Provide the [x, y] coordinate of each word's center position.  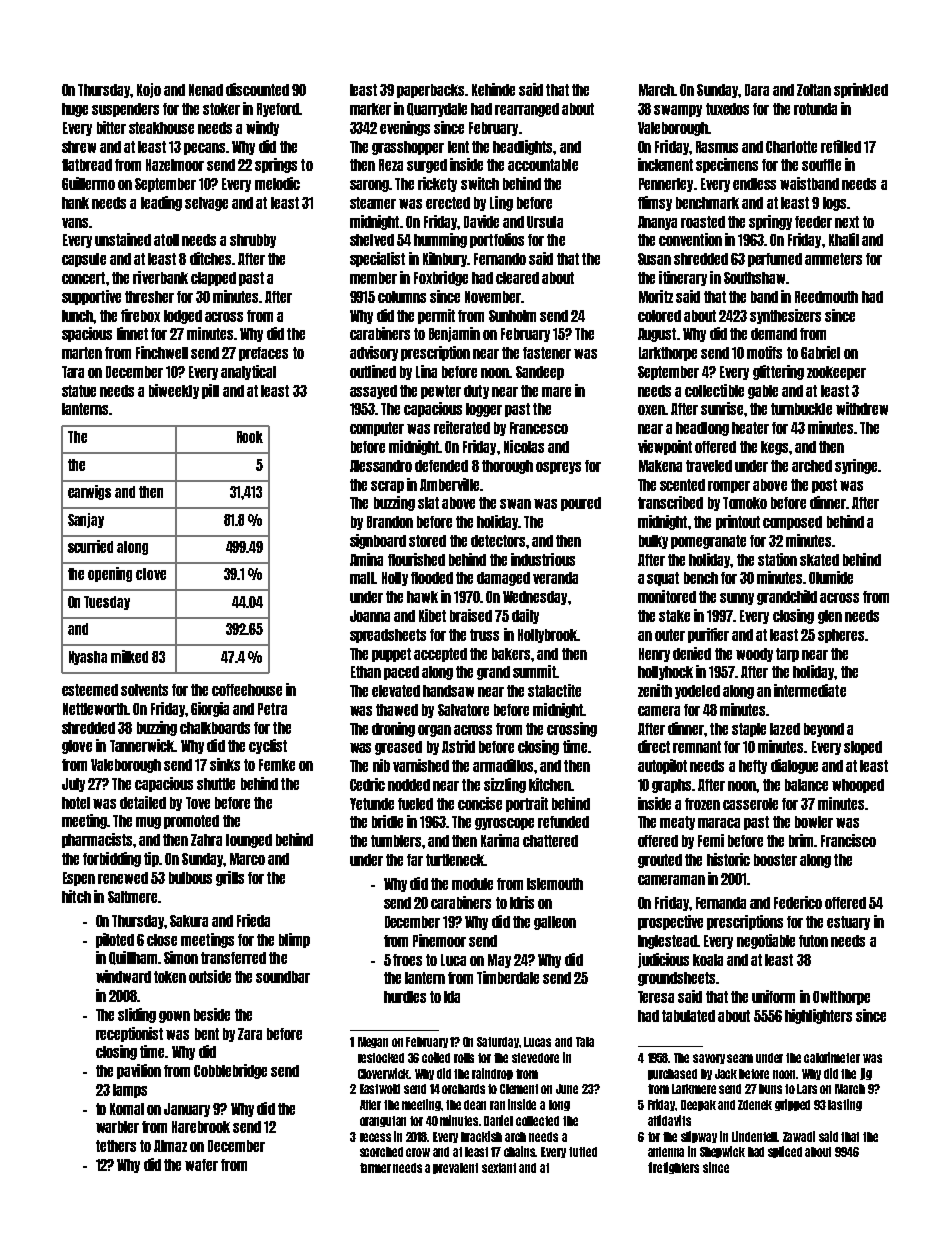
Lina [426, 371]
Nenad [206, 90]
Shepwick [722, 1152]
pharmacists [97, 840]
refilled [841, 146]
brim [802, 840]
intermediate [810, 690]
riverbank [160, 277]
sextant [499, 1168]
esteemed [90, 690]
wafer [201, 1165]
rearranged [527, 110]
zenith [655, 690]
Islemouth [555, 884]
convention [690, 239]
